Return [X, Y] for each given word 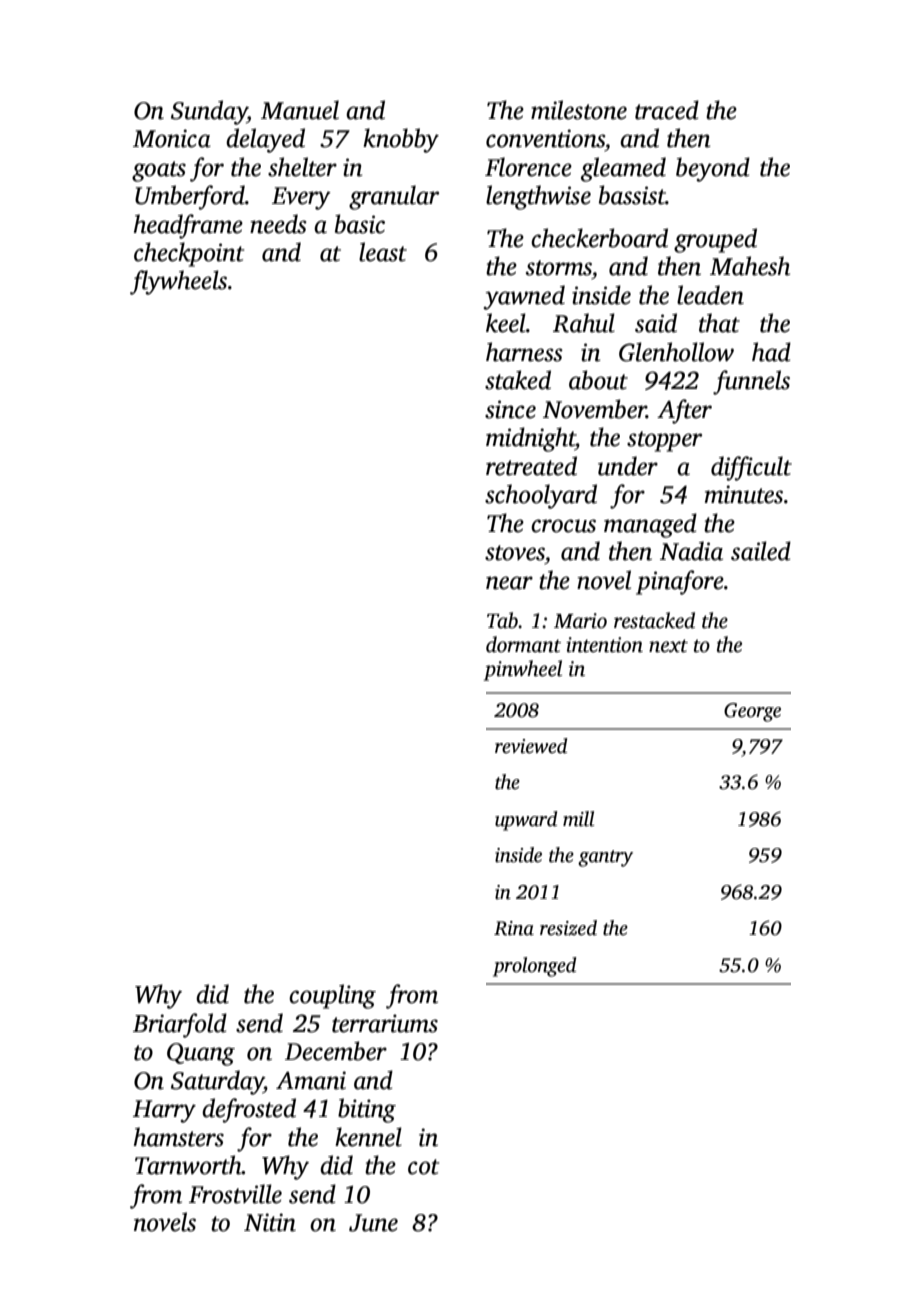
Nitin [270, 1222]
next [668, 646]
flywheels [178, 282]
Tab [502, 620]
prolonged [535, 967]
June [373, 1223]
